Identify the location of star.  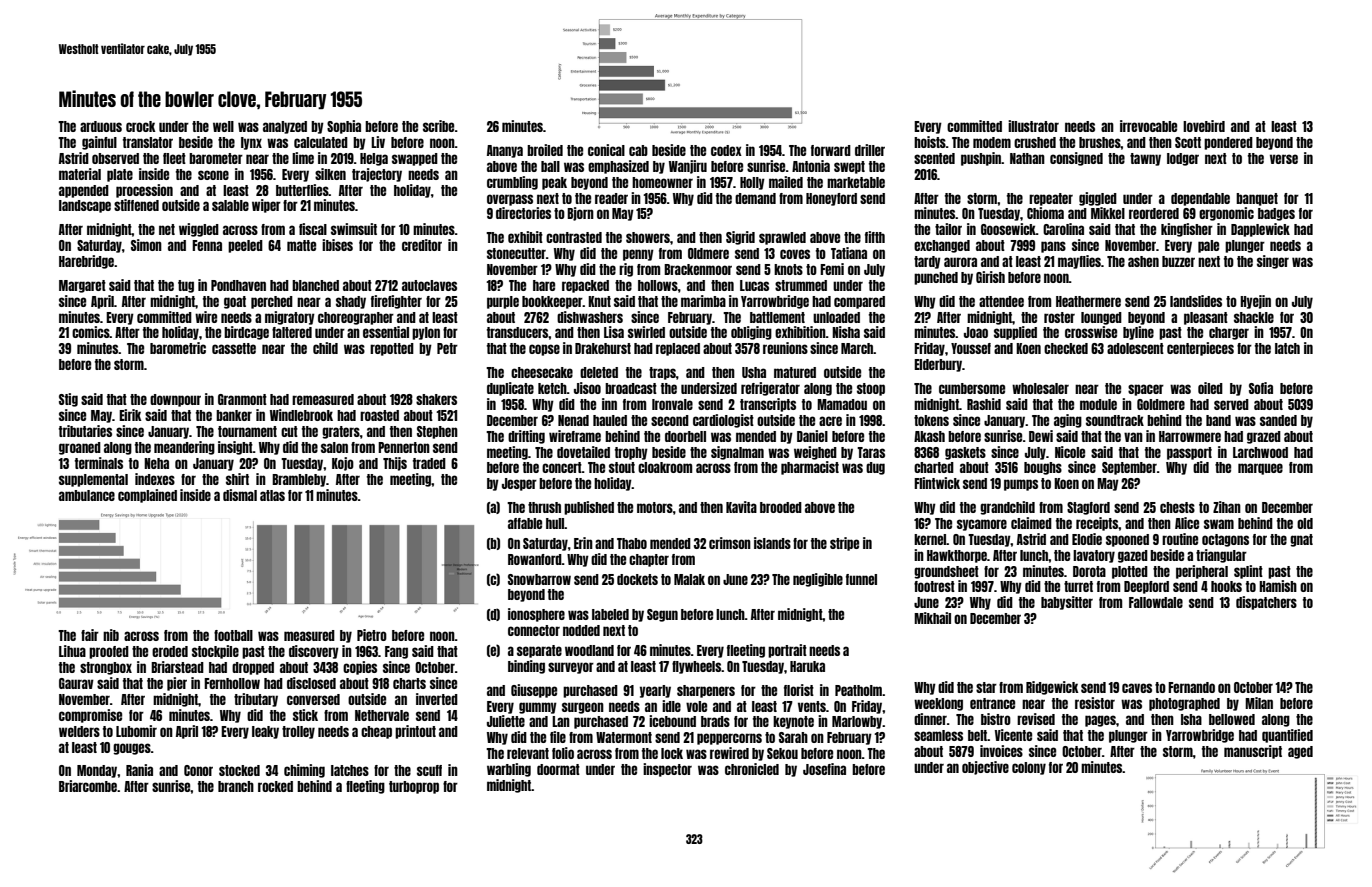
(986, 687).
